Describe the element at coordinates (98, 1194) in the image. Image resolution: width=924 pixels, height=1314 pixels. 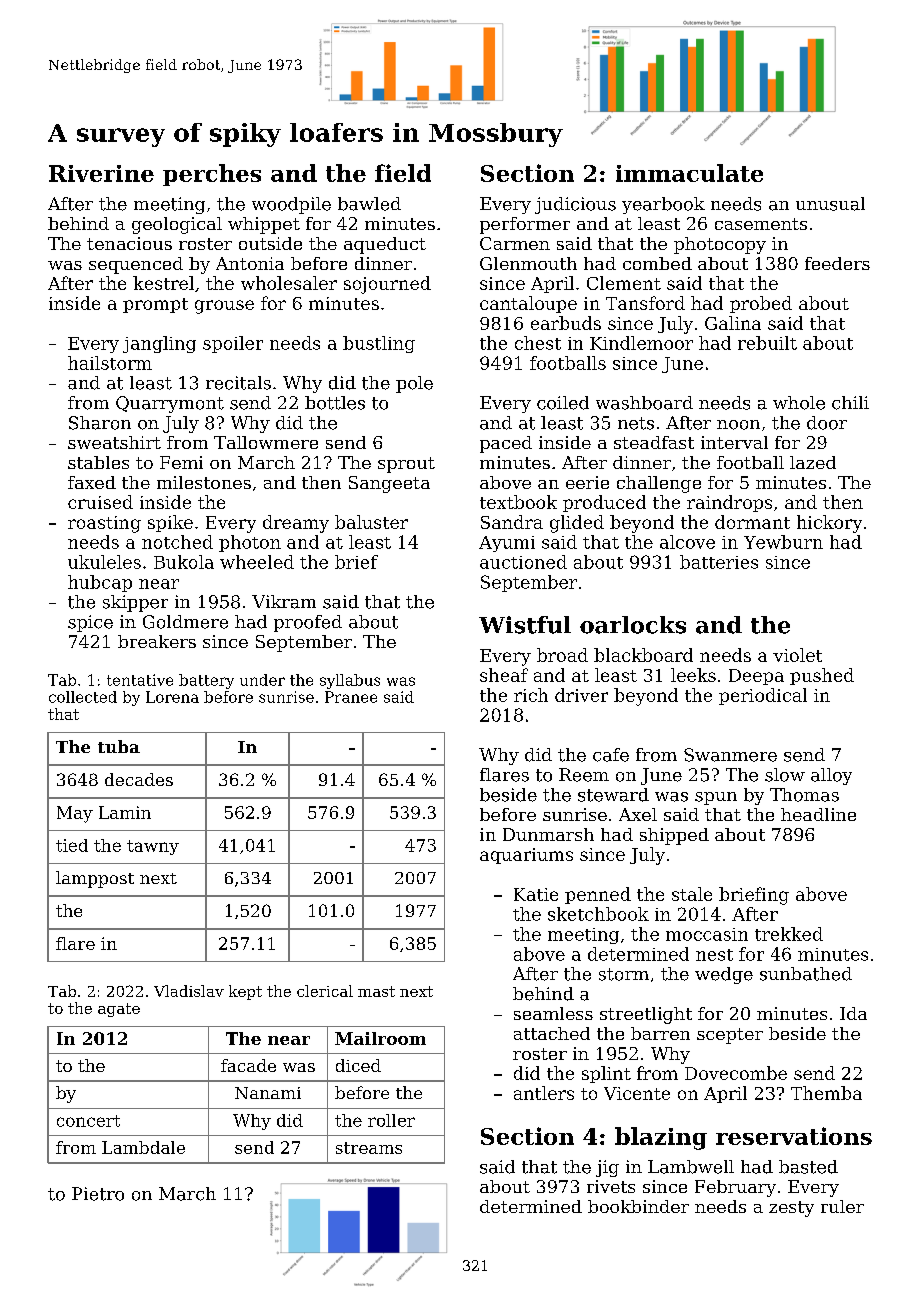
I see `Pietro` at that location.
